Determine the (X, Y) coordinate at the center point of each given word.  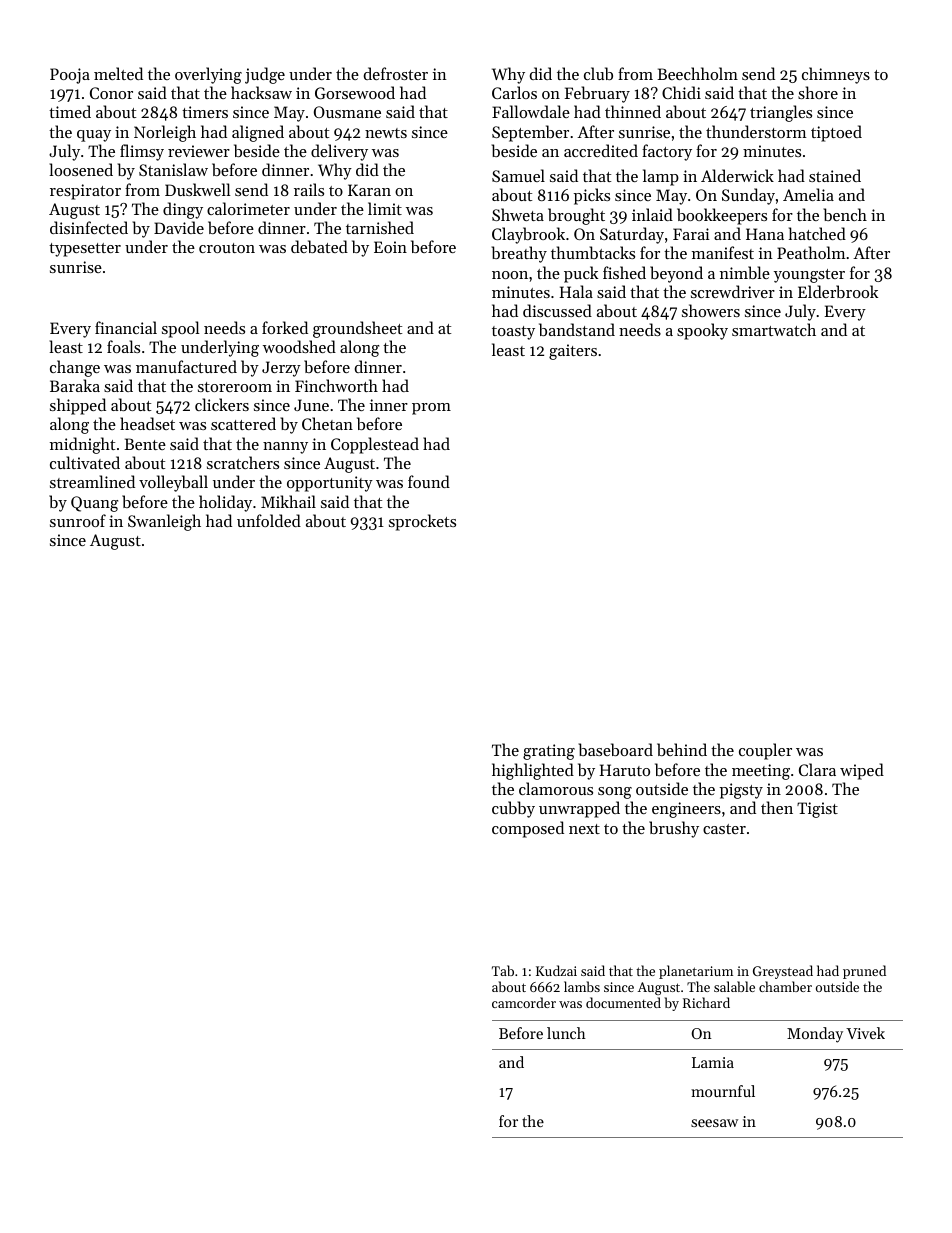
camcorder (524, 1002)
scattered (243, 423)
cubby (513, 809)
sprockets (422, 522)
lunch (566, 1033)
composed (528, 829)
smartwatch (774, 329)
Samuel (518, 175)
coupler (765, 751)
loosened (81, 169)
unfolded (269, 520)
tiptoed (836, 133)
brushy (674, 829)
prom (431, 409)
